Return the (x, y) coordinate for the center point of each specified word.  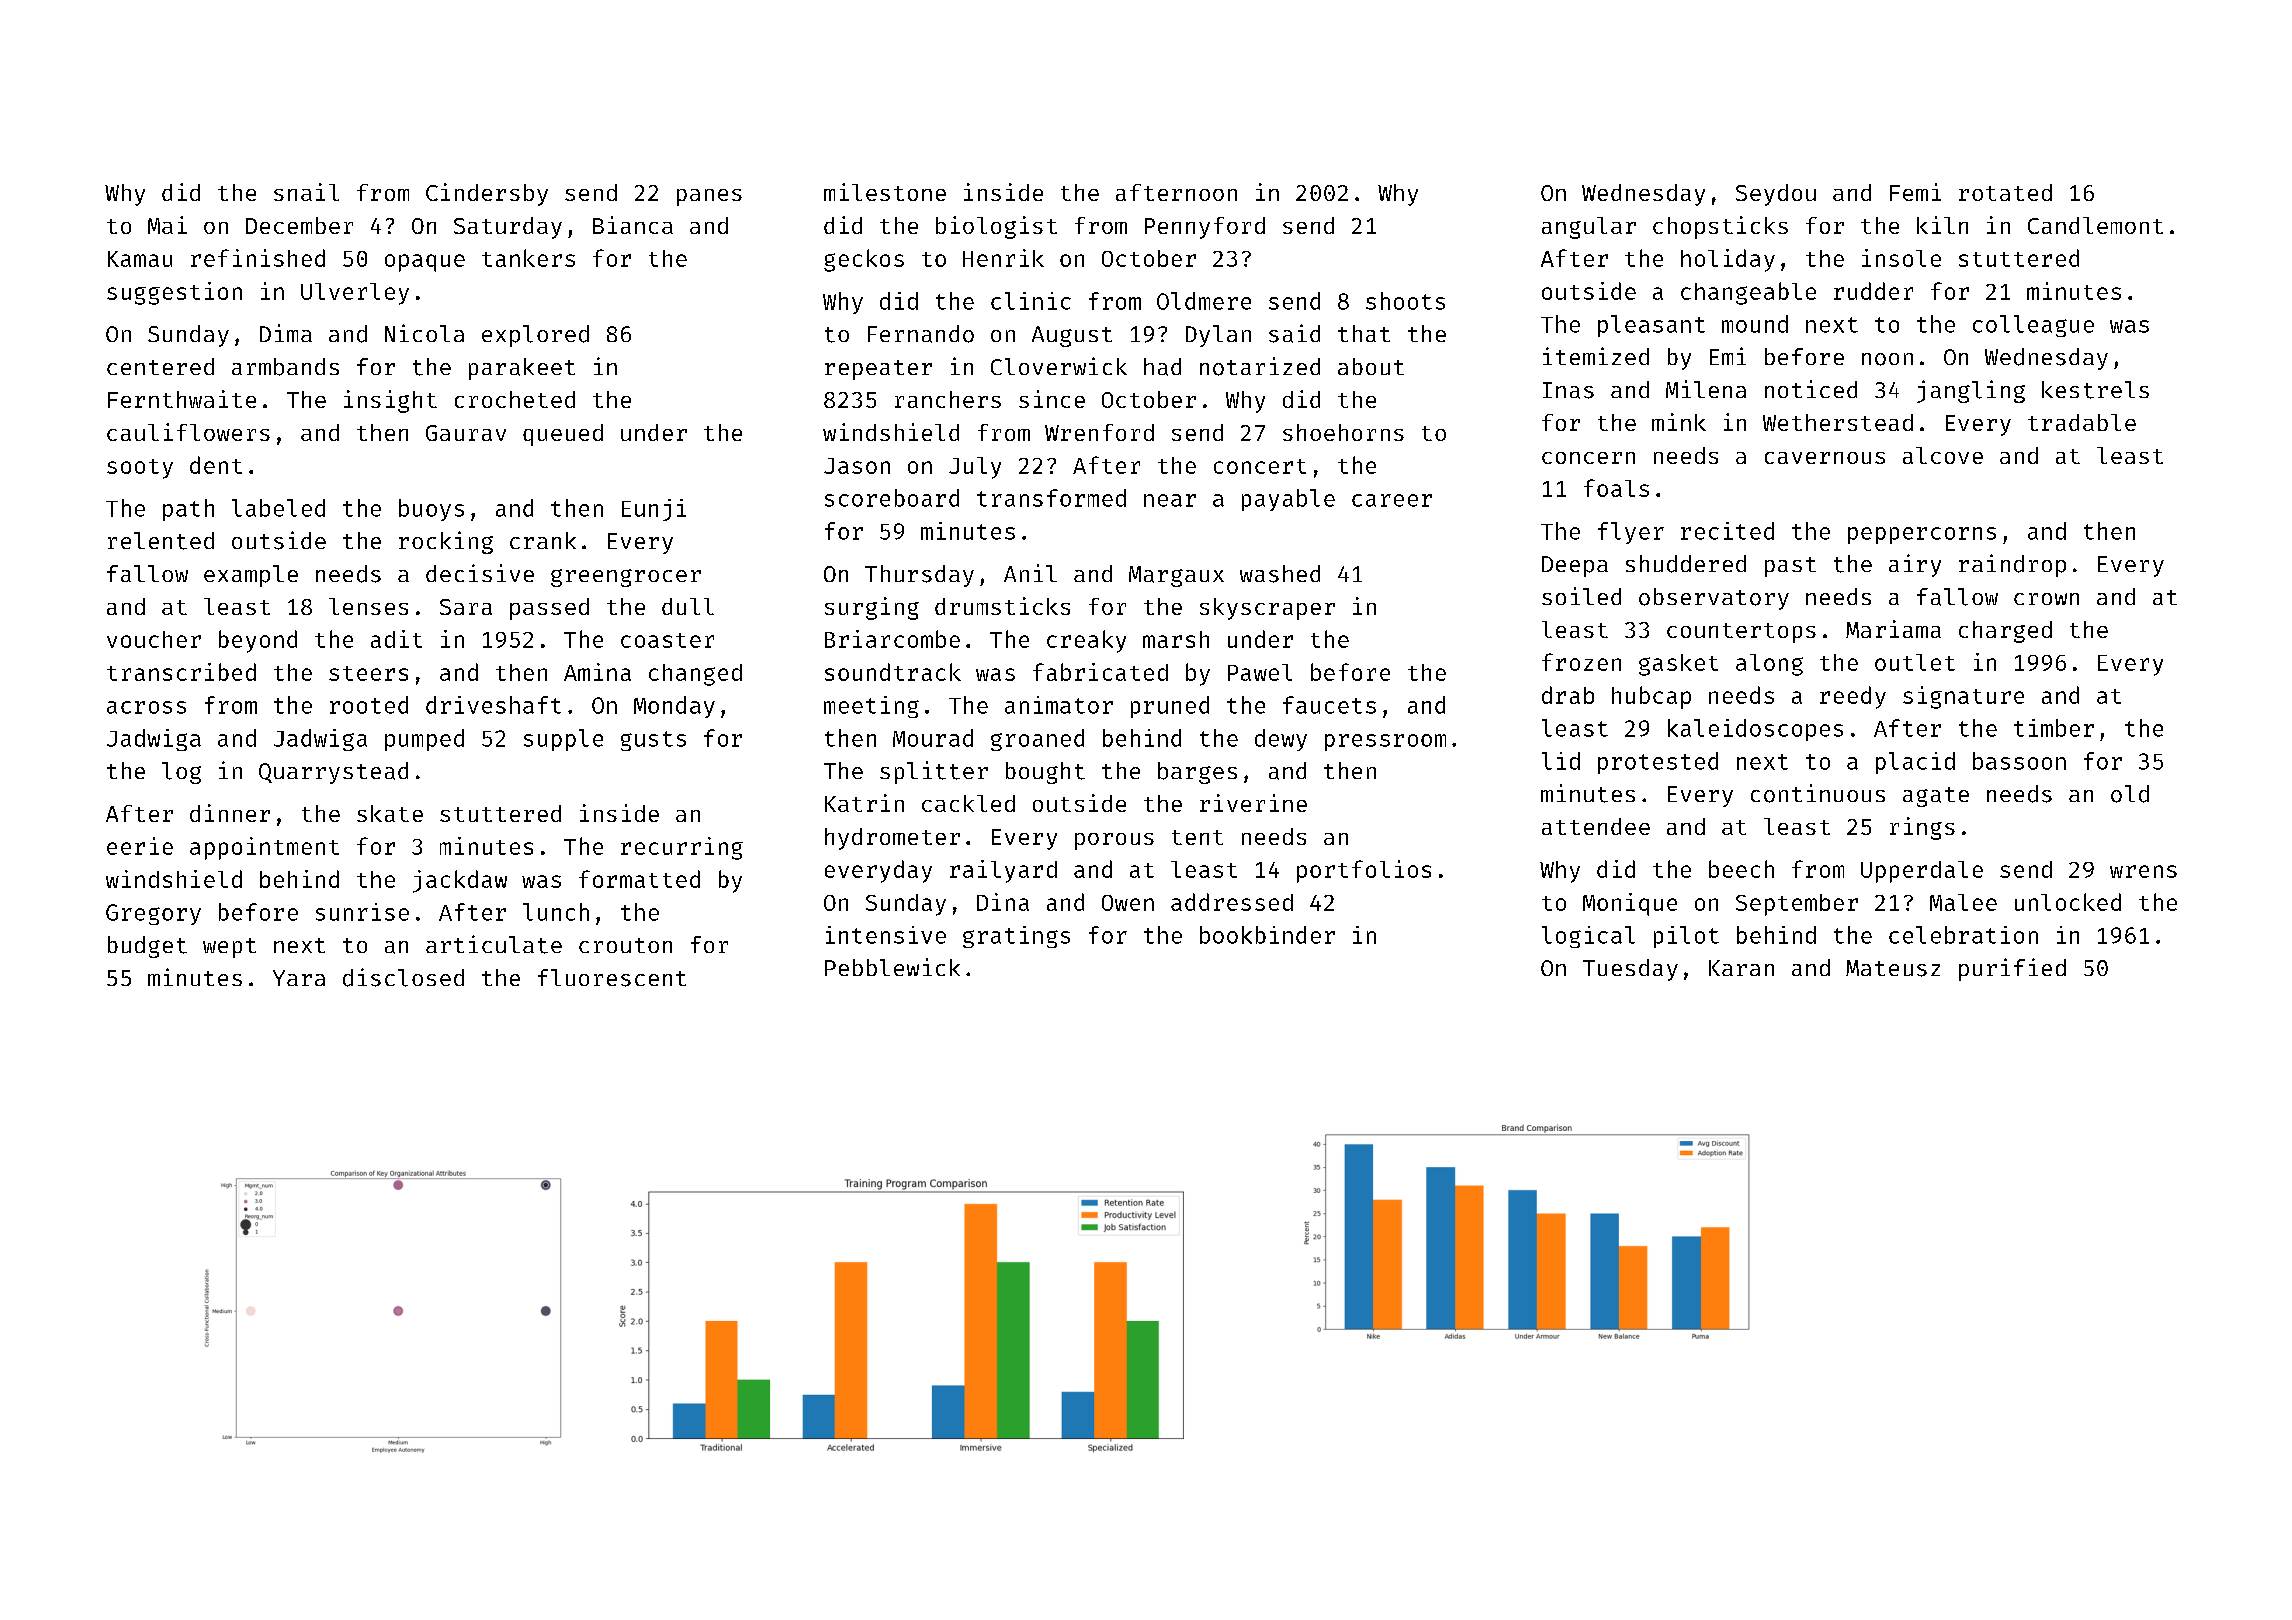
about (1371, 366)
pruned (1170, 707)
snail (306, 192)
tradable (2082, 422)
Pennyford (1205, 228)
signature (1963, 697)
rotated (2005, 192)
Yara (299, 978)
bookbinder (1267, 935)
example (251, 576)
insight (390, 401)
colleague (2033, 326)
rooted (369, 705)
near (1170, 500)
